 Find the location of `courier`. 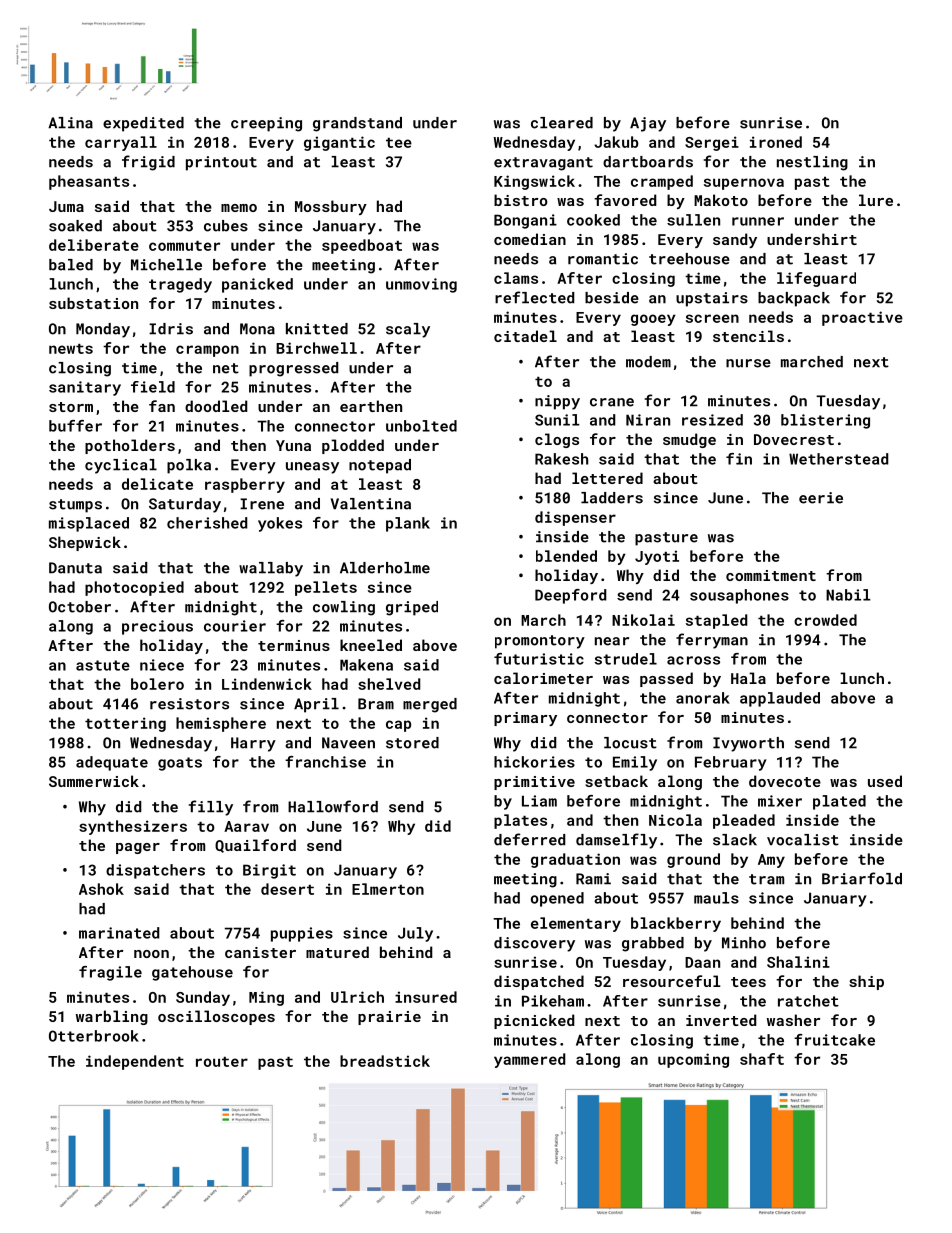

courier is located at coordinates (235, 626).
